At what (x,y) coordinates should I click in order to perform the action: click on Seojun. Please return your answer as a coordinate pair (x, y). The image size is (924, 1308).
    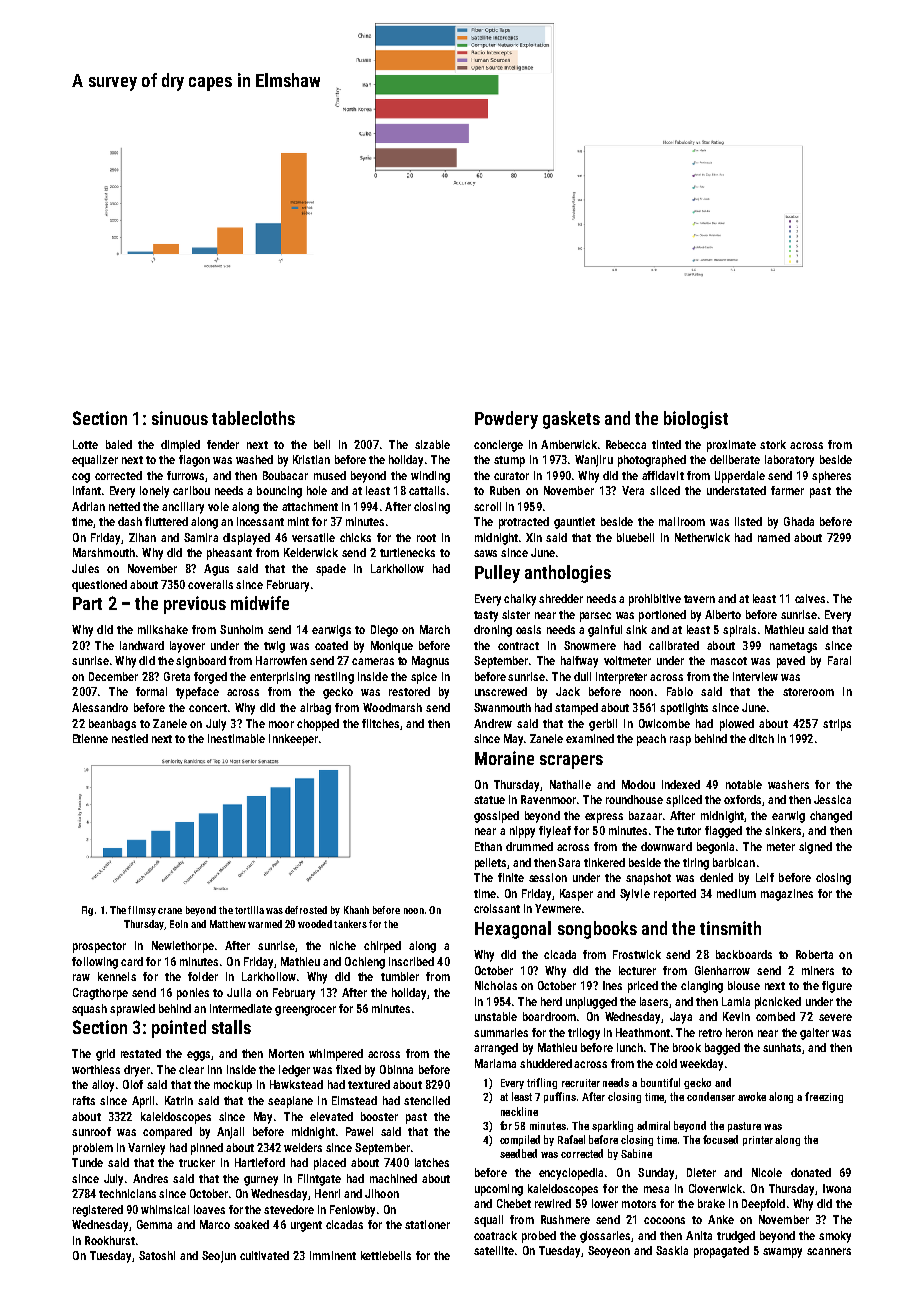
    Looking at the image, I should click on (219, 1257).
